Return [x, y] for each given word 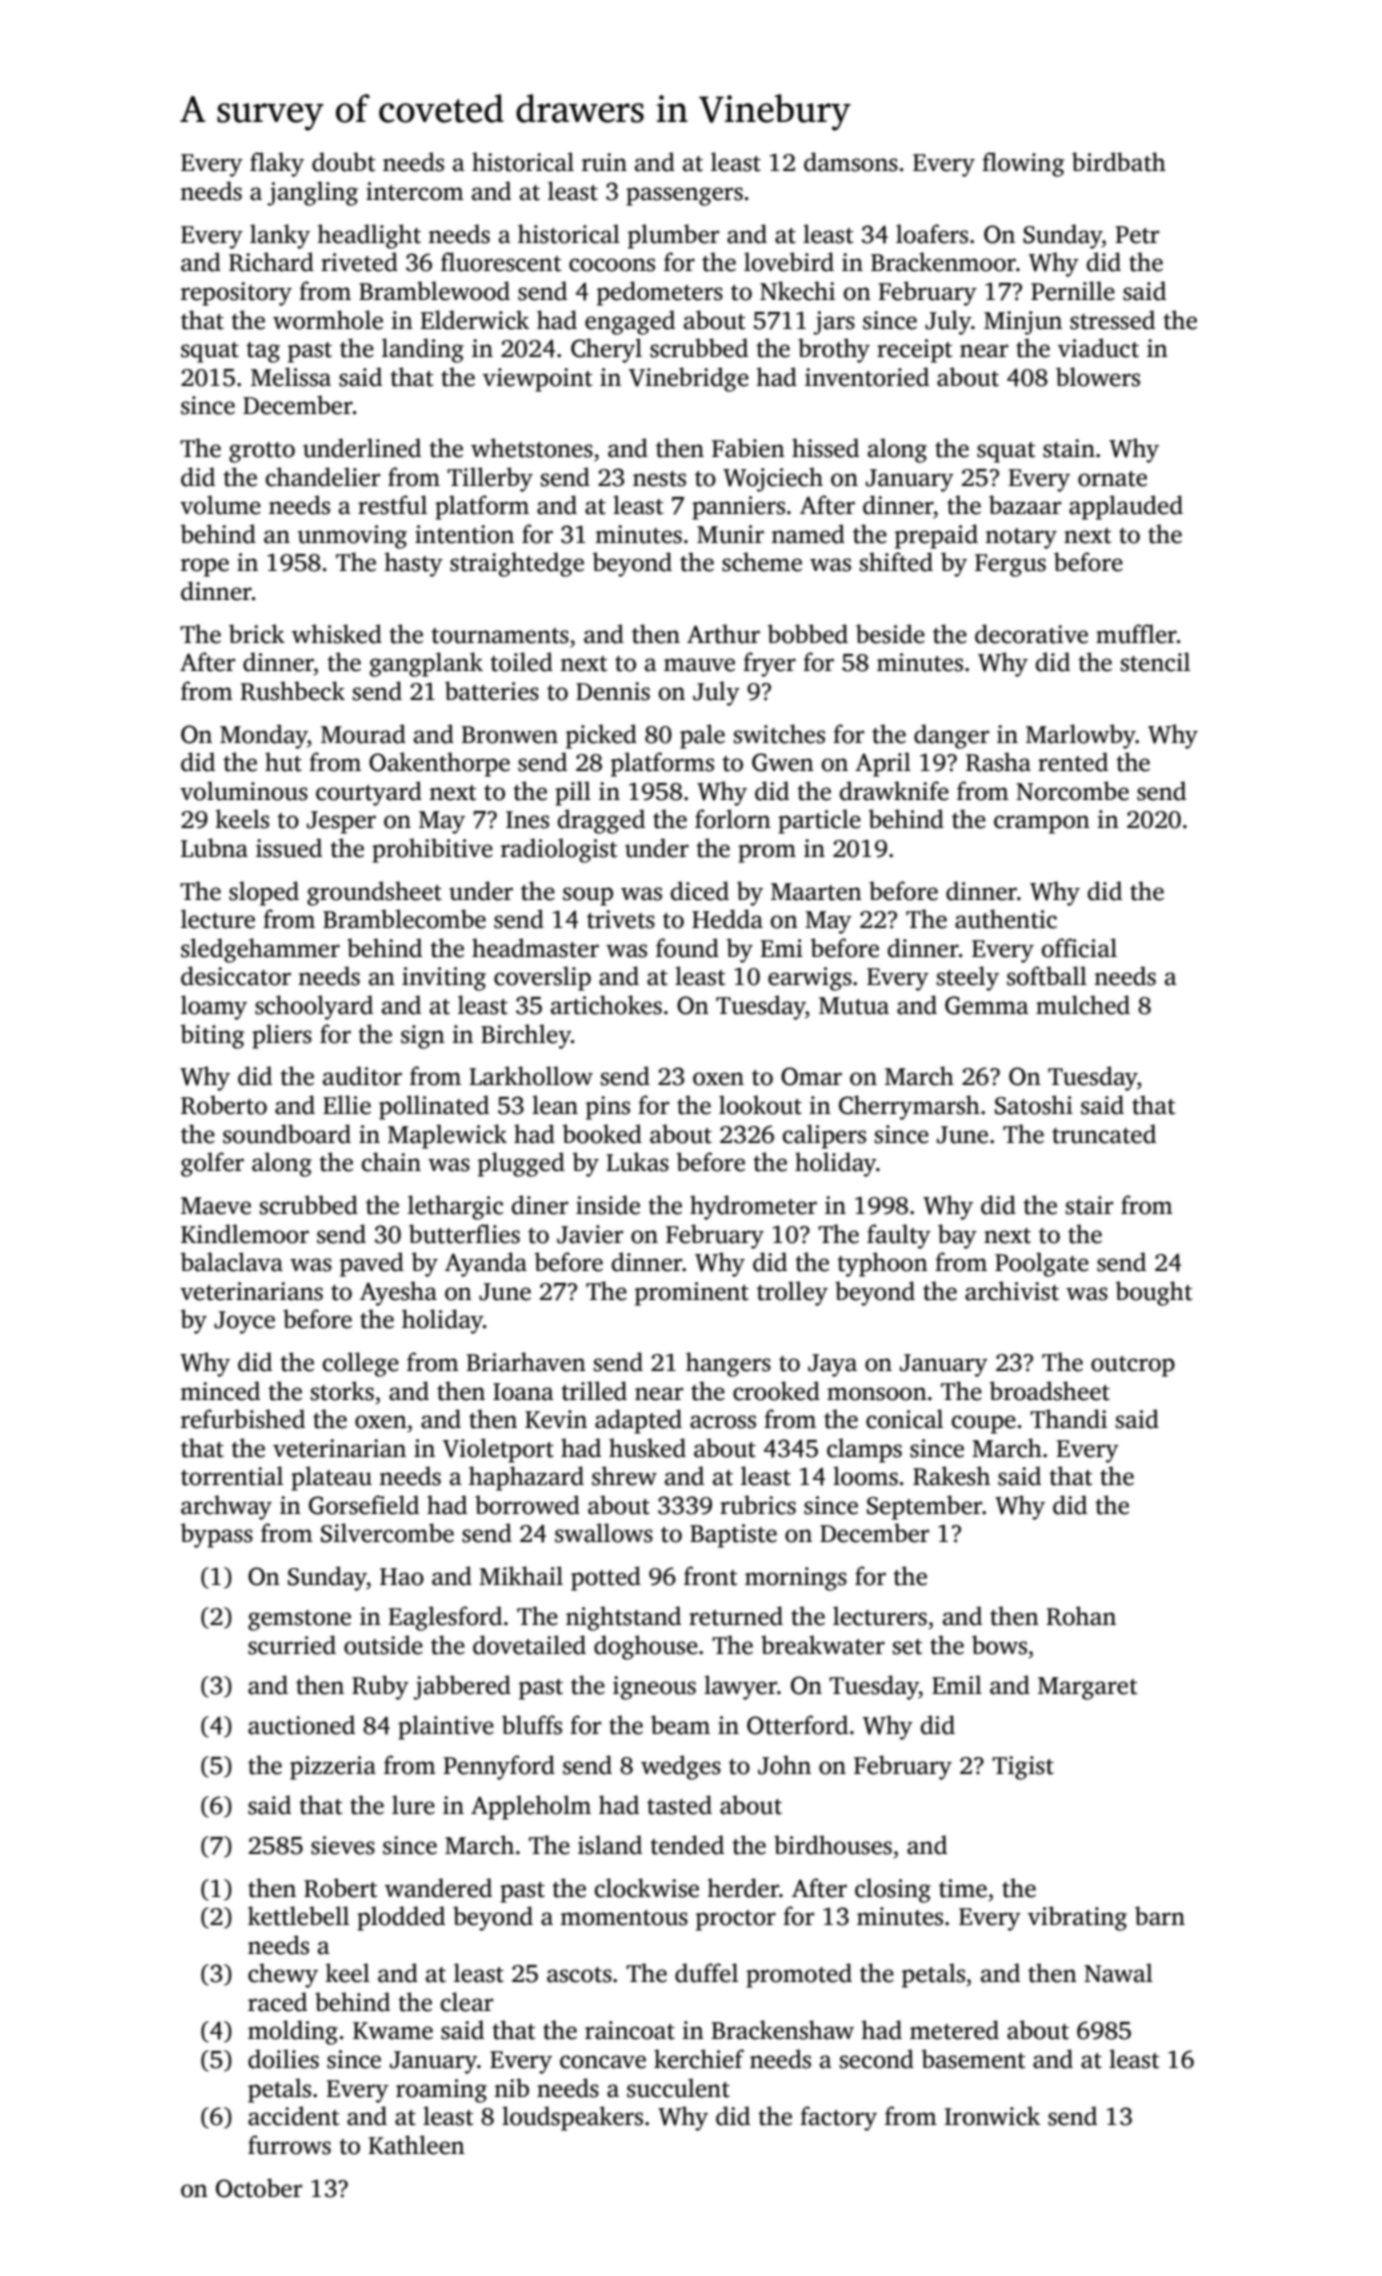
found [687, 948]
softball [1047, 976]
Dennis [613, 691]
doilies [283, 2059]
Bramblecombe [404, 919]
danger [951, 736]
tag [263, 352]
